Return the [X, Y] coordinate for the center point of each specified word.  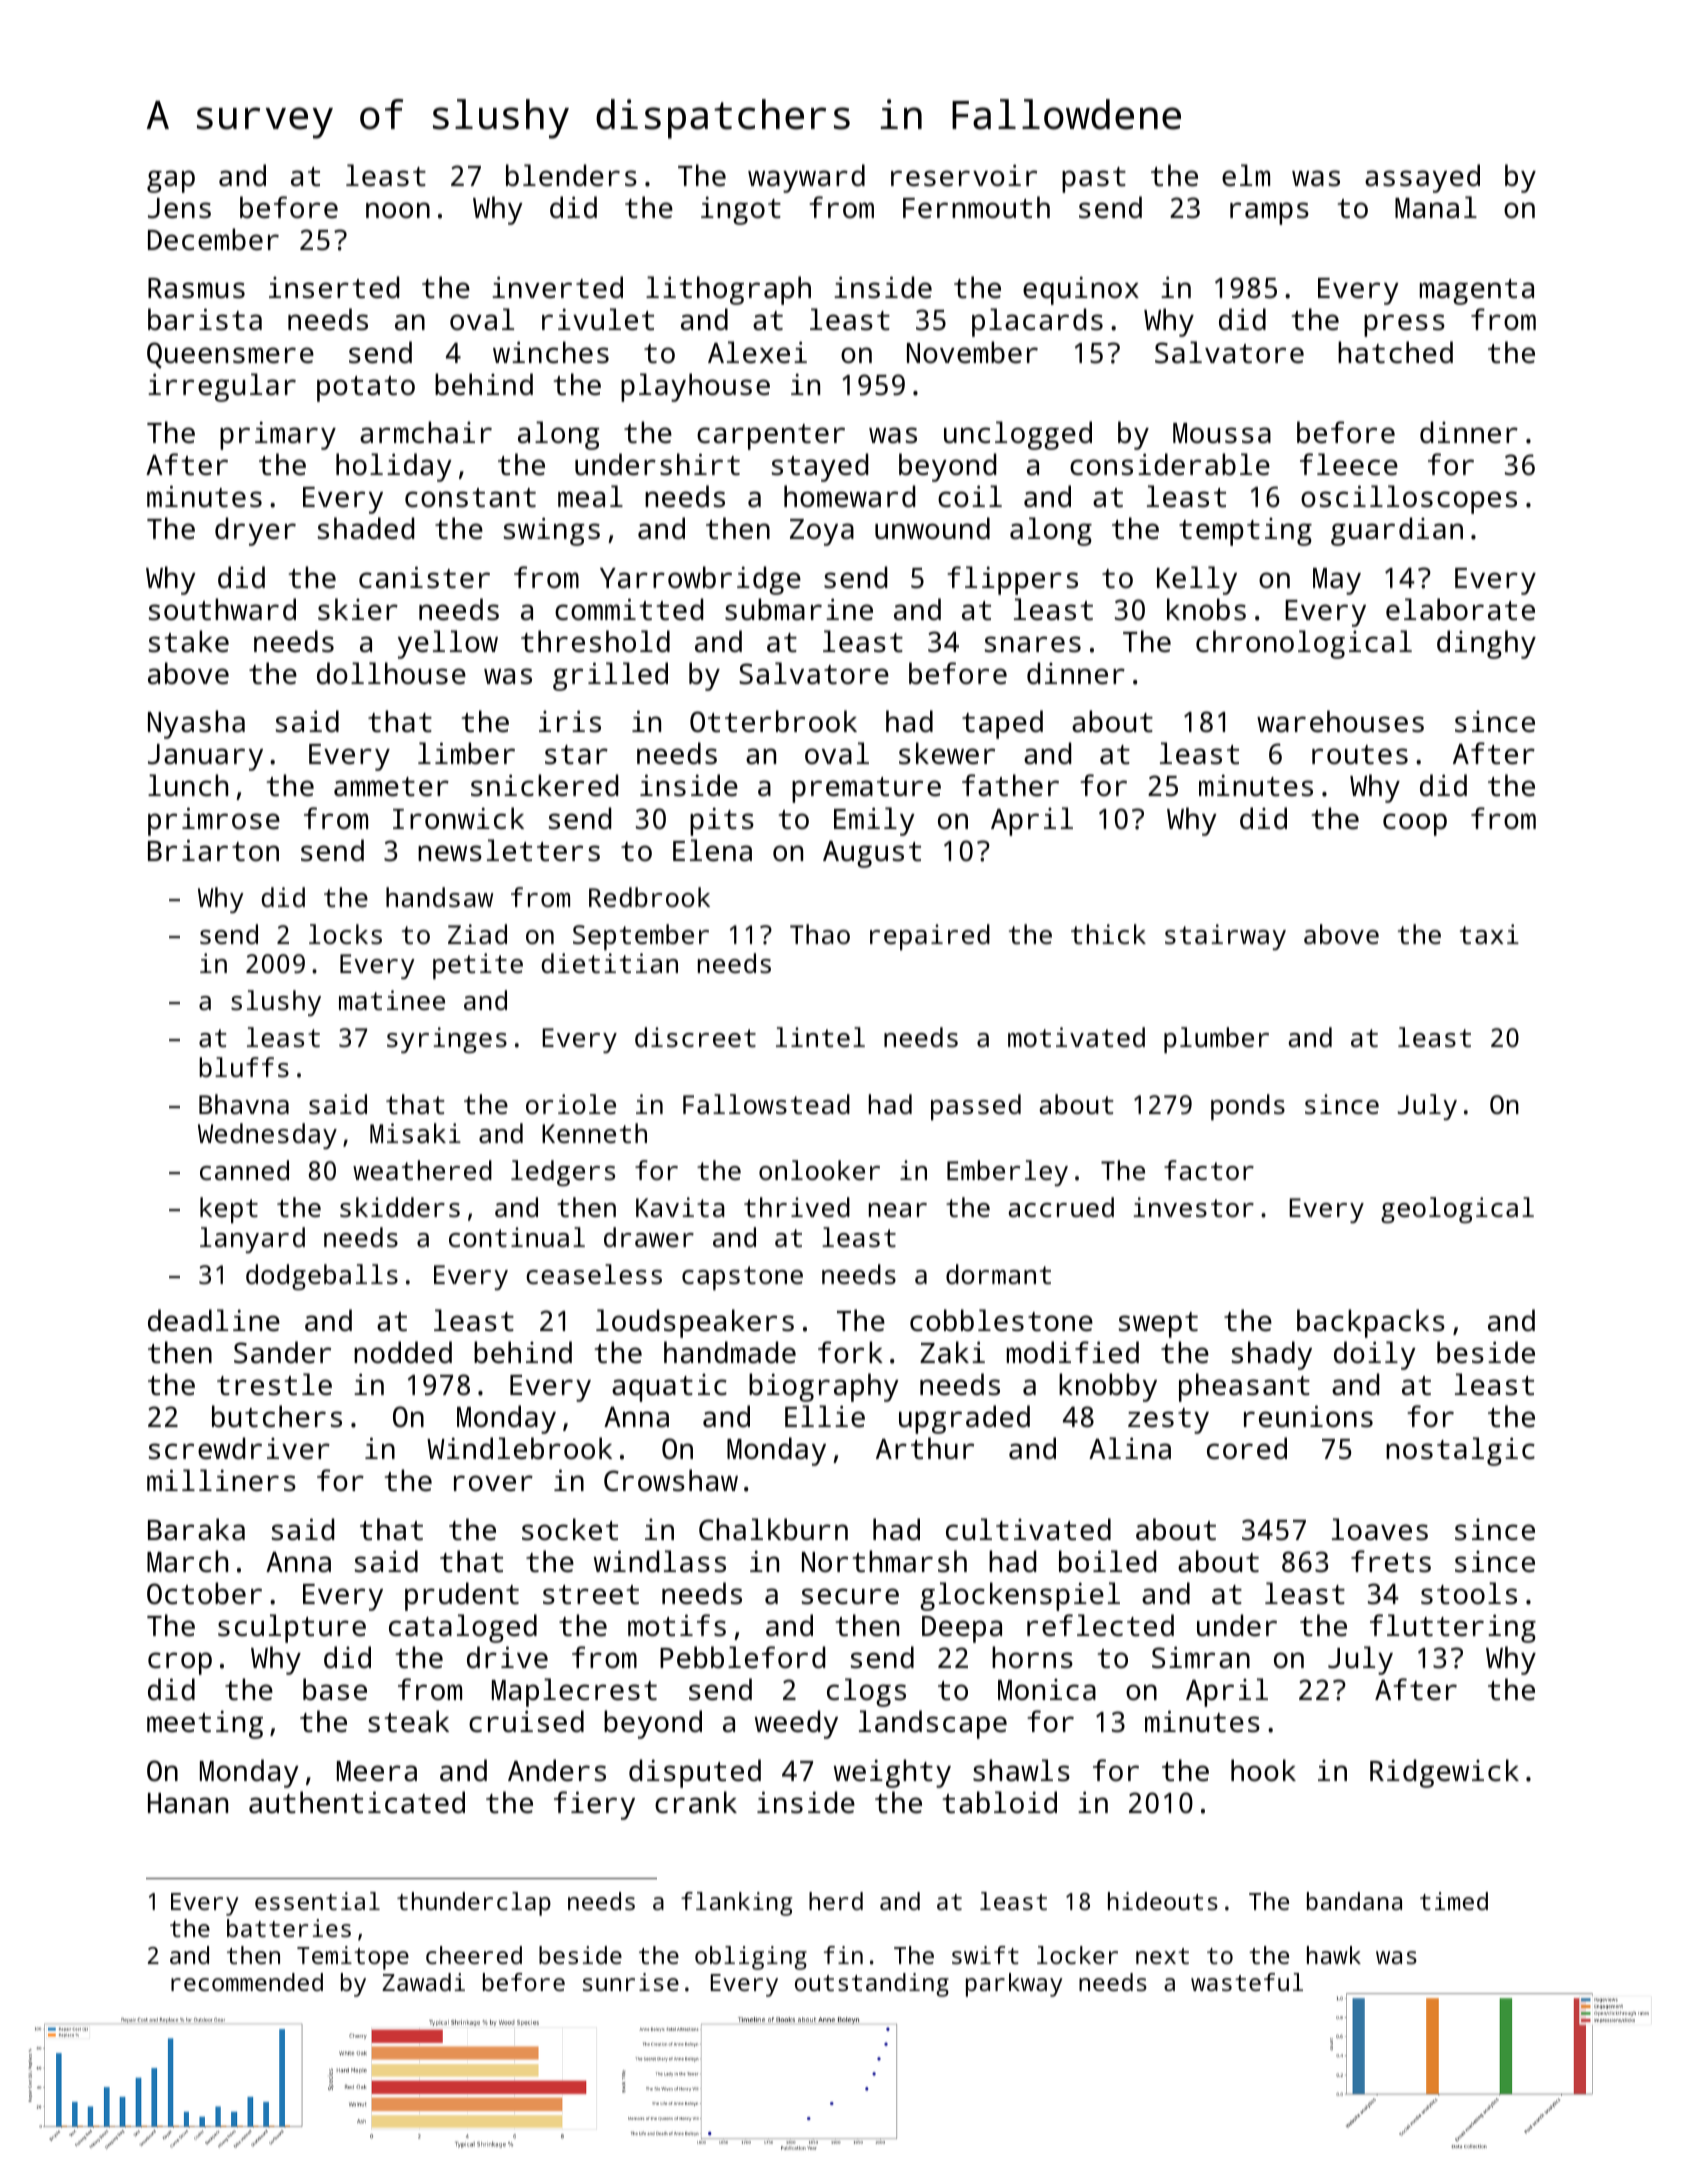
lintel [820, 1037]
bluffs [244, 1067]
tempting [1245, 532]
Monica [1047, 1690]
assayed [1422, 178]
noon [398, 210]
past [1094, 180]
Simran [1201, 1657]
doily [1375, 1355]
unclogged [1018, 435]
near [898, 1210]
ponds [1248, 1107]
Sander [282, 1352]
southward [222, 609]
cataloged [463, 1628]
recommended [247, 1982]
